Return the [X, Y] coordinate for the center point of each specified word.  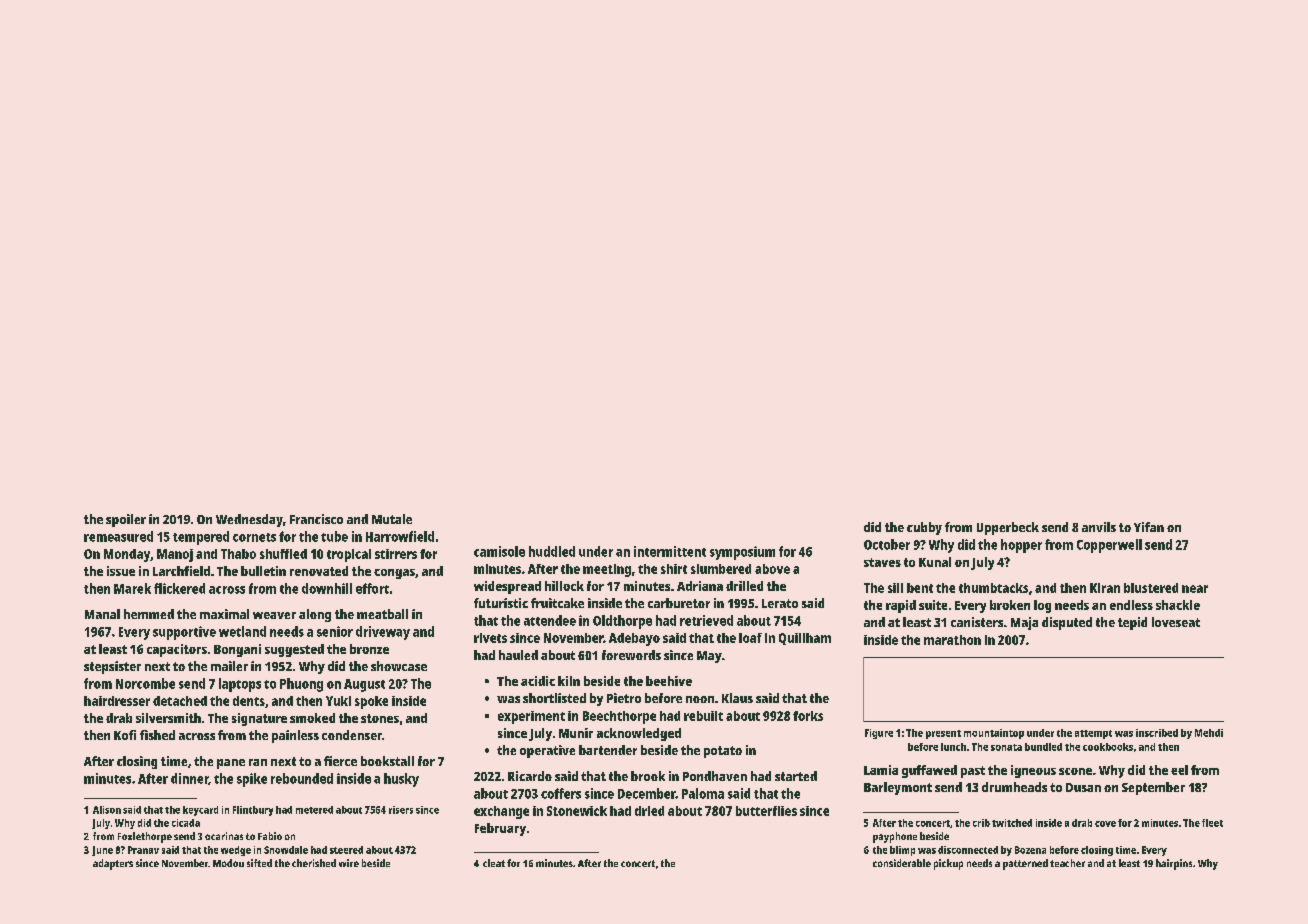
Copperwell [1109, 546]
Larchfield [181, 571]
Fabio [270, 836]
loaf [750, 638]
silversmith [168, 718]
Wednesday [249, 520]
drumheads [1014, 787]
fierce [340, 761]
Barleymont [898, 788]
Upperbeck [1008, 528]
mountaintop [994, 734]
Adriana [700, 586]
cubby [924, 528]
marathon [952, 640]
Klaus [737, 698]
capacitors [177, 650]
